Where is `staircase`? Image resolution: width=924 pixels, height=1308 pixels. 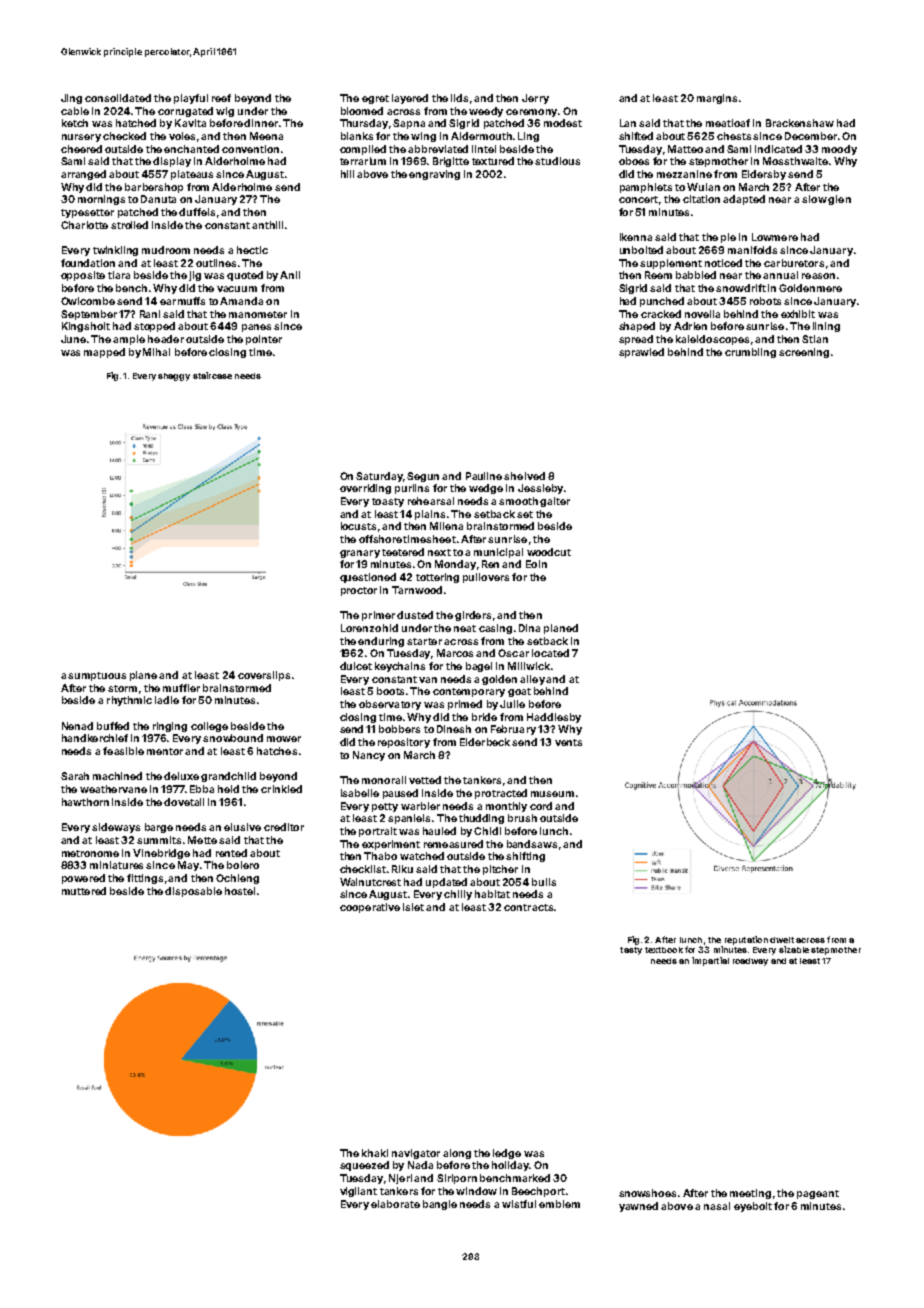 staircase is located at coordinates (212, 375).
